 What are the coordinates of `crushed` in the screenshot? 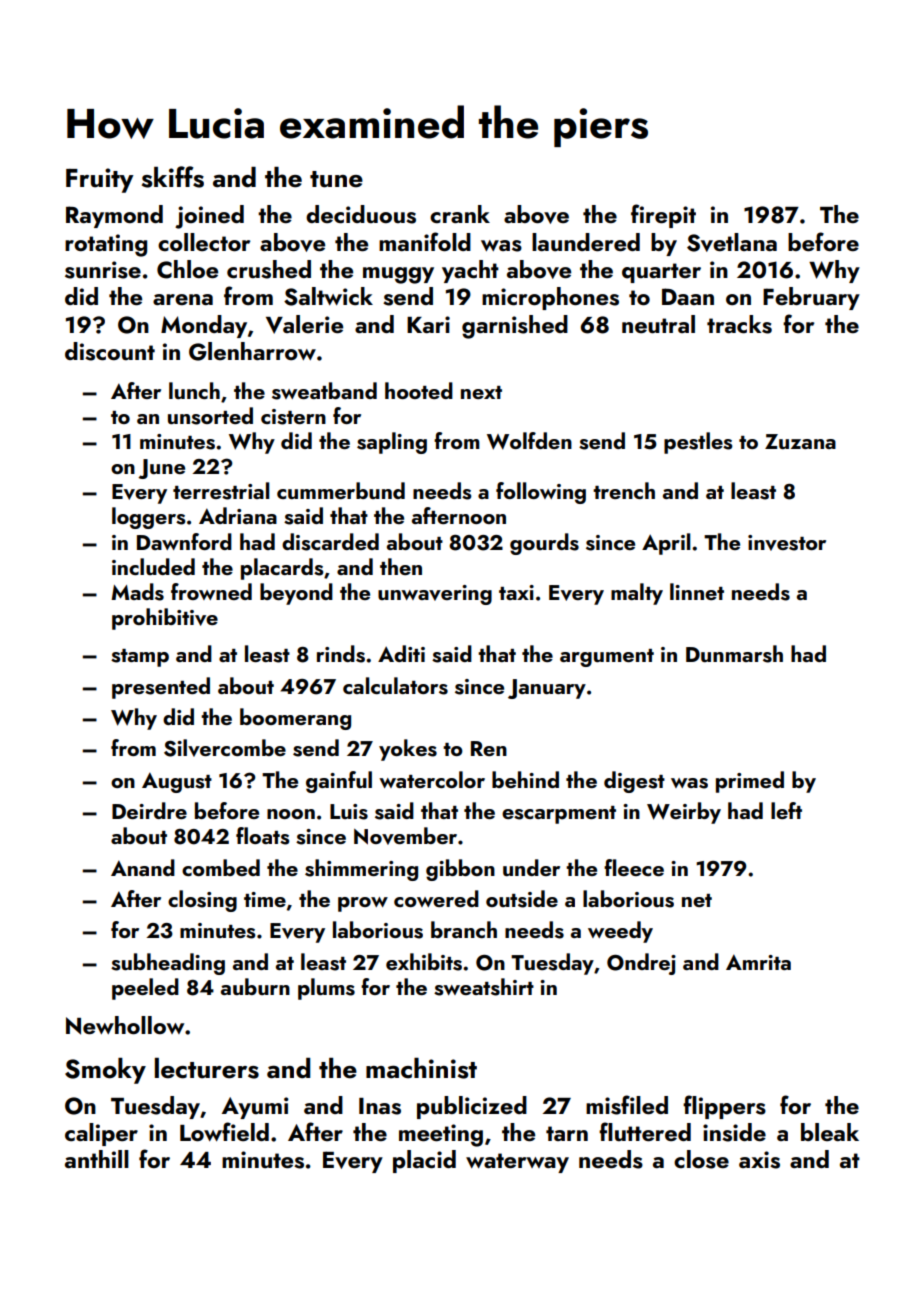 It's located at (269, 269).
